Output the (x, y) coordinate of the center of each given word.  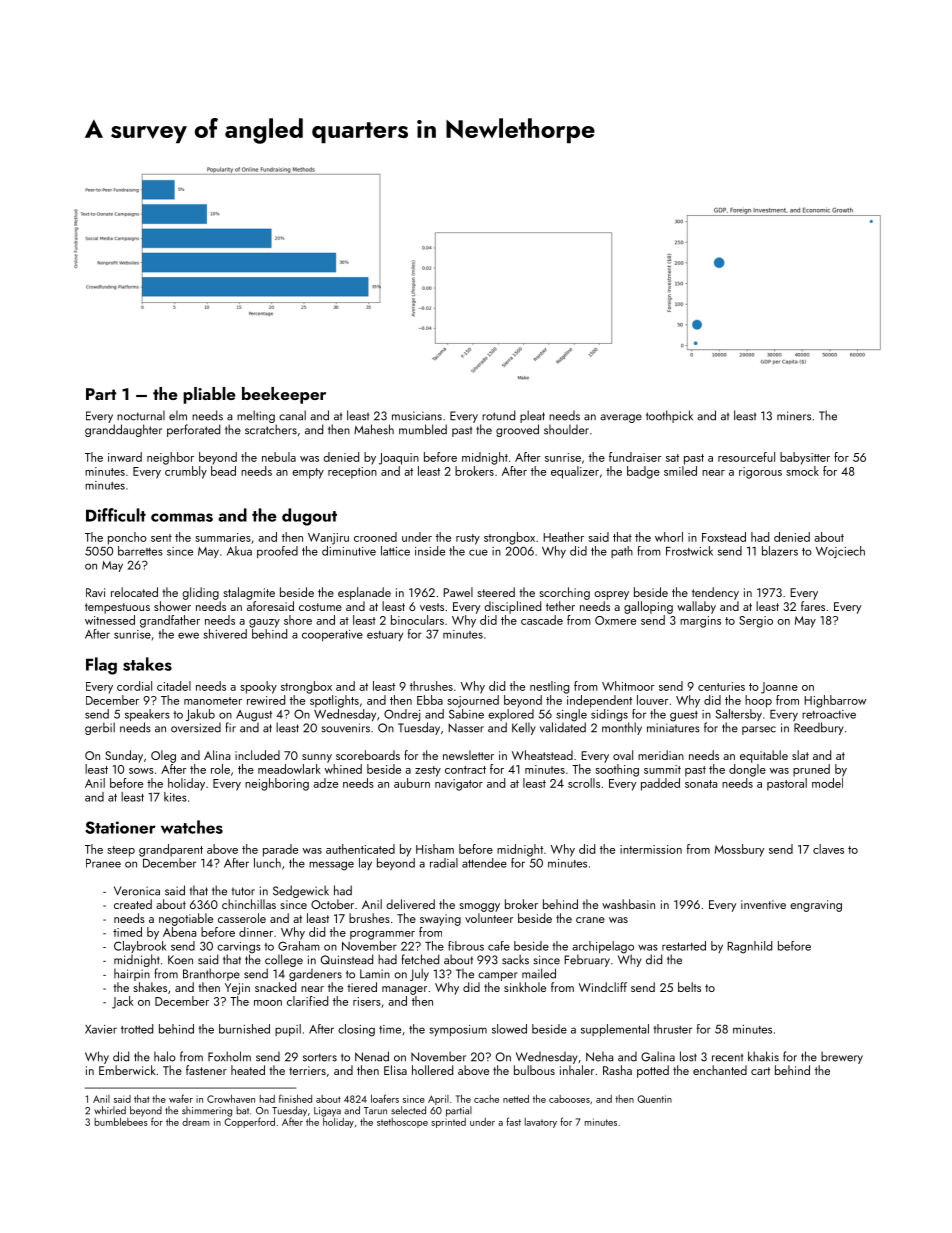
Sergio (756, 622)
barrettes (140, 551)
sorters (320, 1057)
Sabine (466, 714)
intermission (651, 849)
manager (404, 990)
